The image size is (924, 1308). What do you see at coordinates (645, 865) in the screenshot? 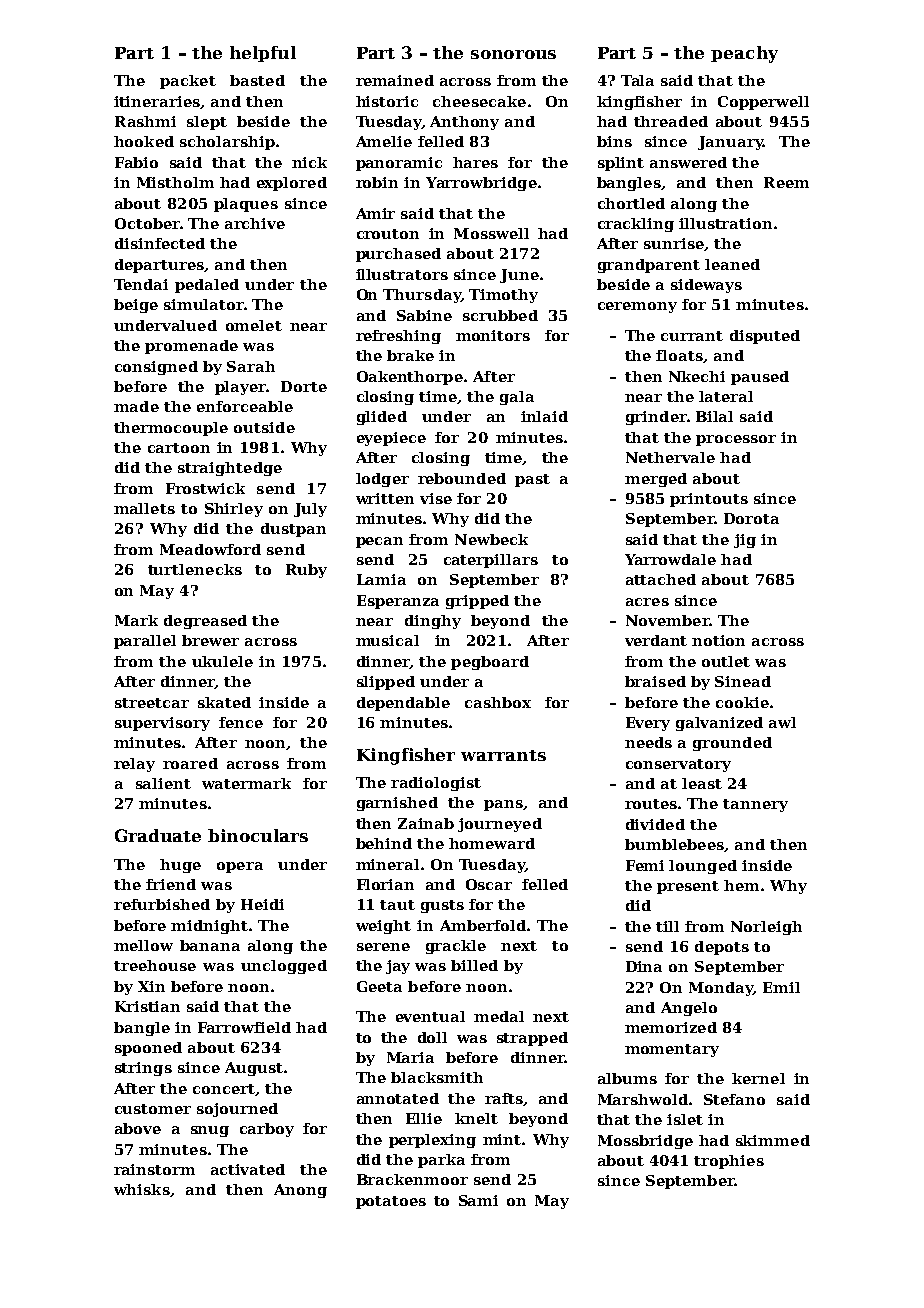
I see `Femi` at bounding box center [645, 865].
